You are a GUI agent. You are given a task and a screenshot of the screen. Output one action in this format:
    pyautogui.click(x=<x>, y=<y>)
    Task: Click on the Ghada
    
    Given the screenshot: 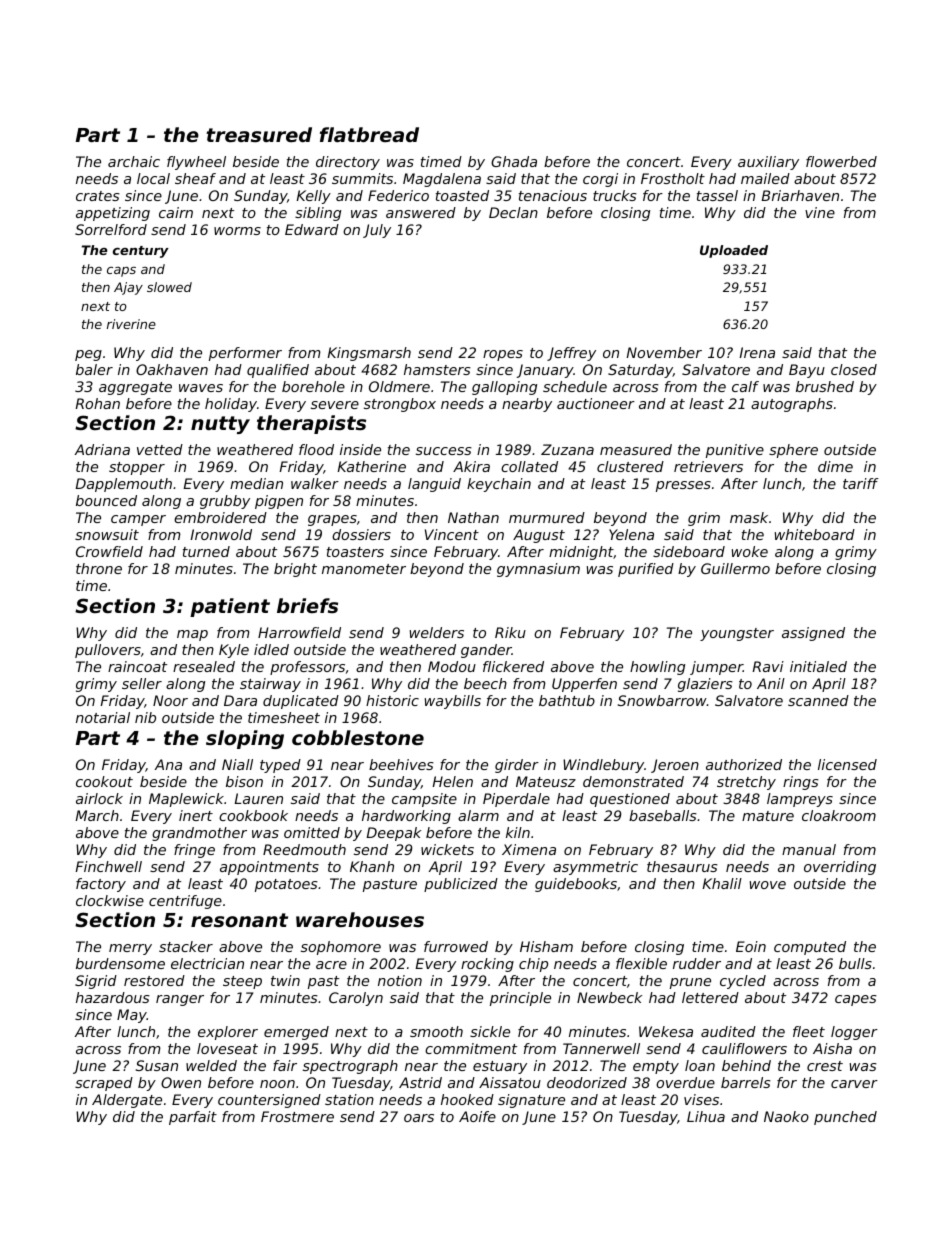 What is the action you would take?
    pyautogui.click(x=514, y=161)
